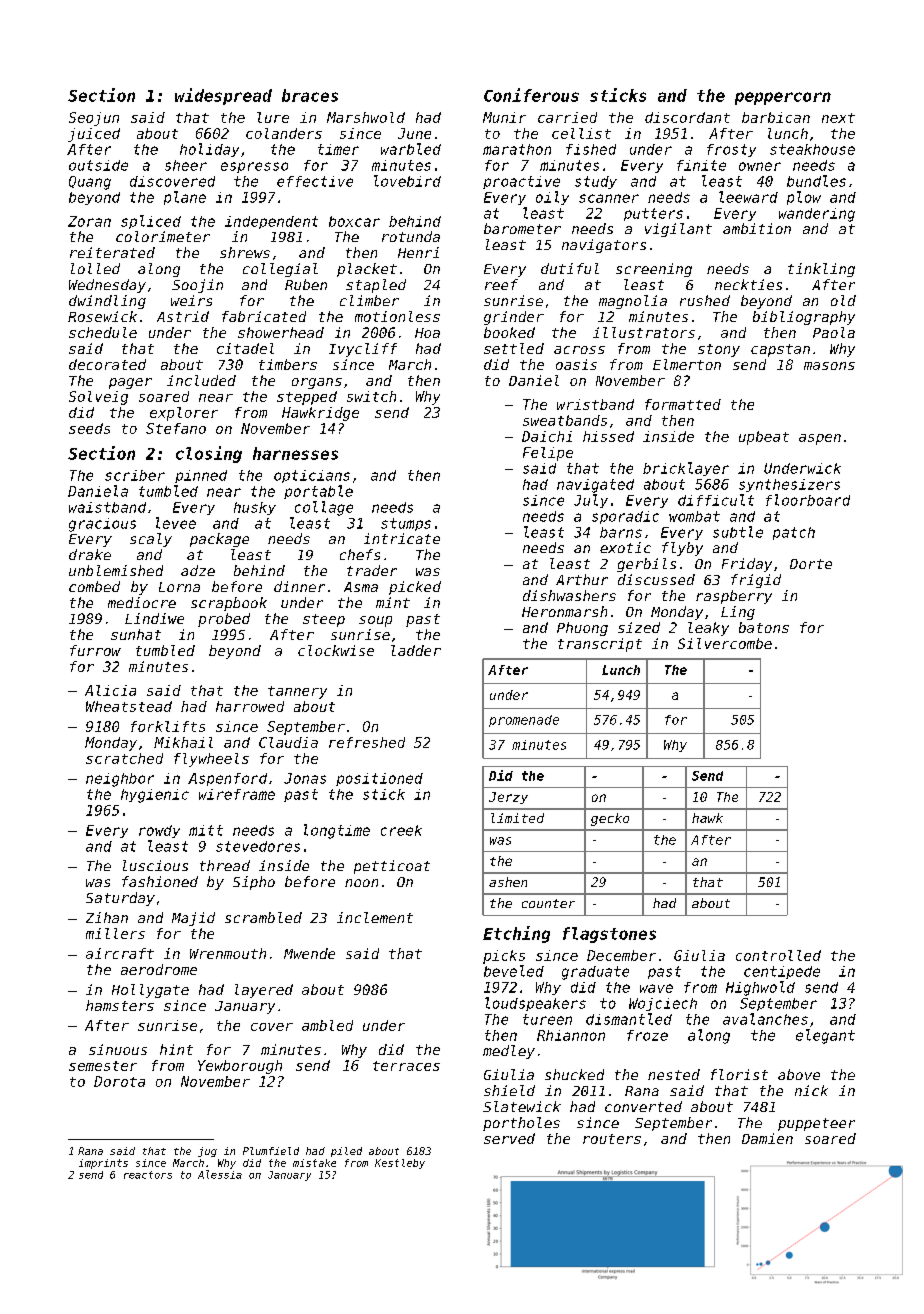  I want to click on reactors, so click(148, 1175).
